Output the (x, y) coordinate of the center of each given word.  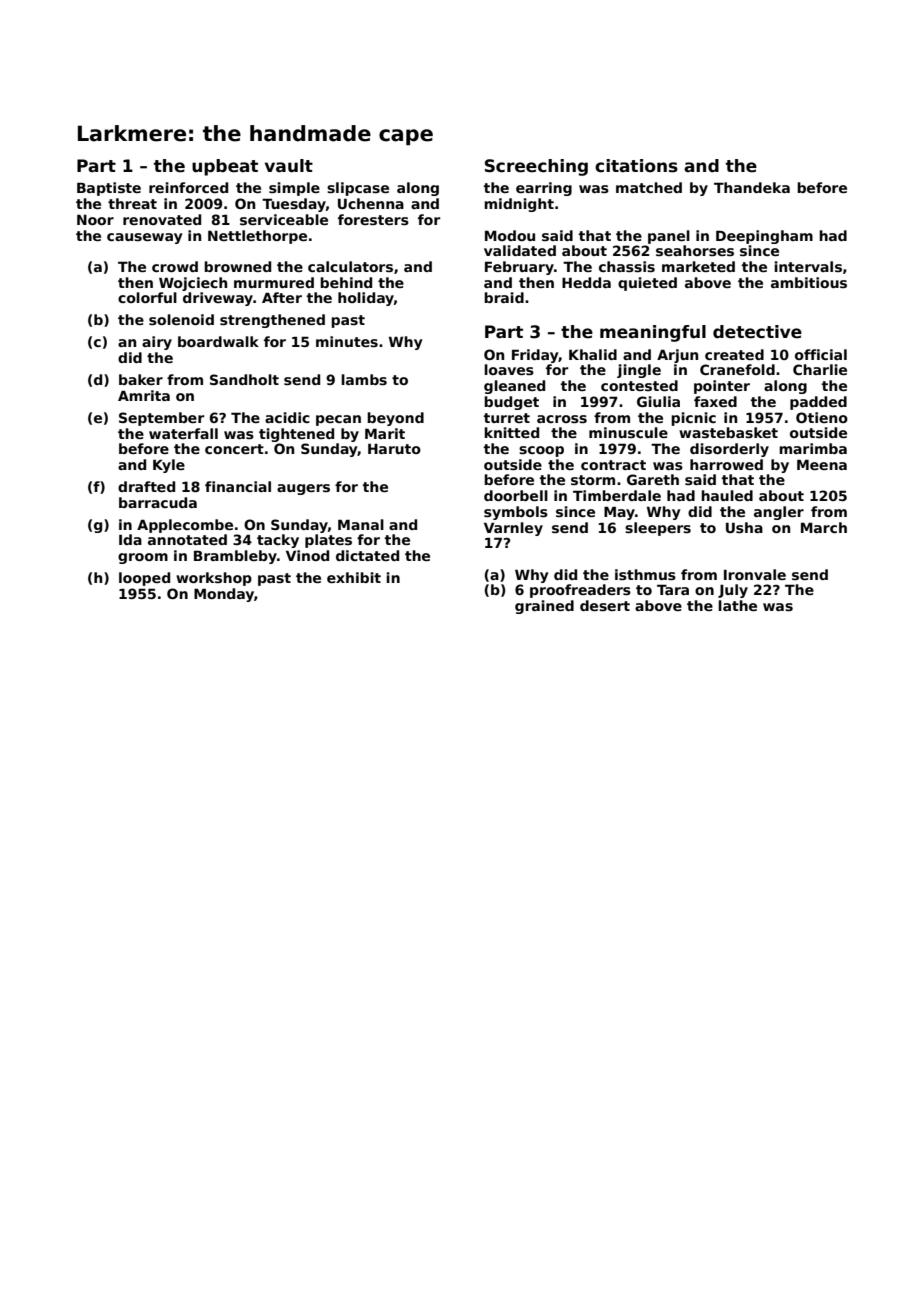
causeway (145, 238)
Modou (510, 235)
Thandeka (752, 187)
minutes (347, 341)
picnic (693, 419)
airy (157, 343)
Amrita (144, 395)
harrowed (726, 464)
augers (303, 489)
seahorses (695, 250)
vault (289, 166)
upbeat (225, 167)
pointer (722, 387)
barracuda (158, 502)
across (562, 419)
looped (144, 579)
